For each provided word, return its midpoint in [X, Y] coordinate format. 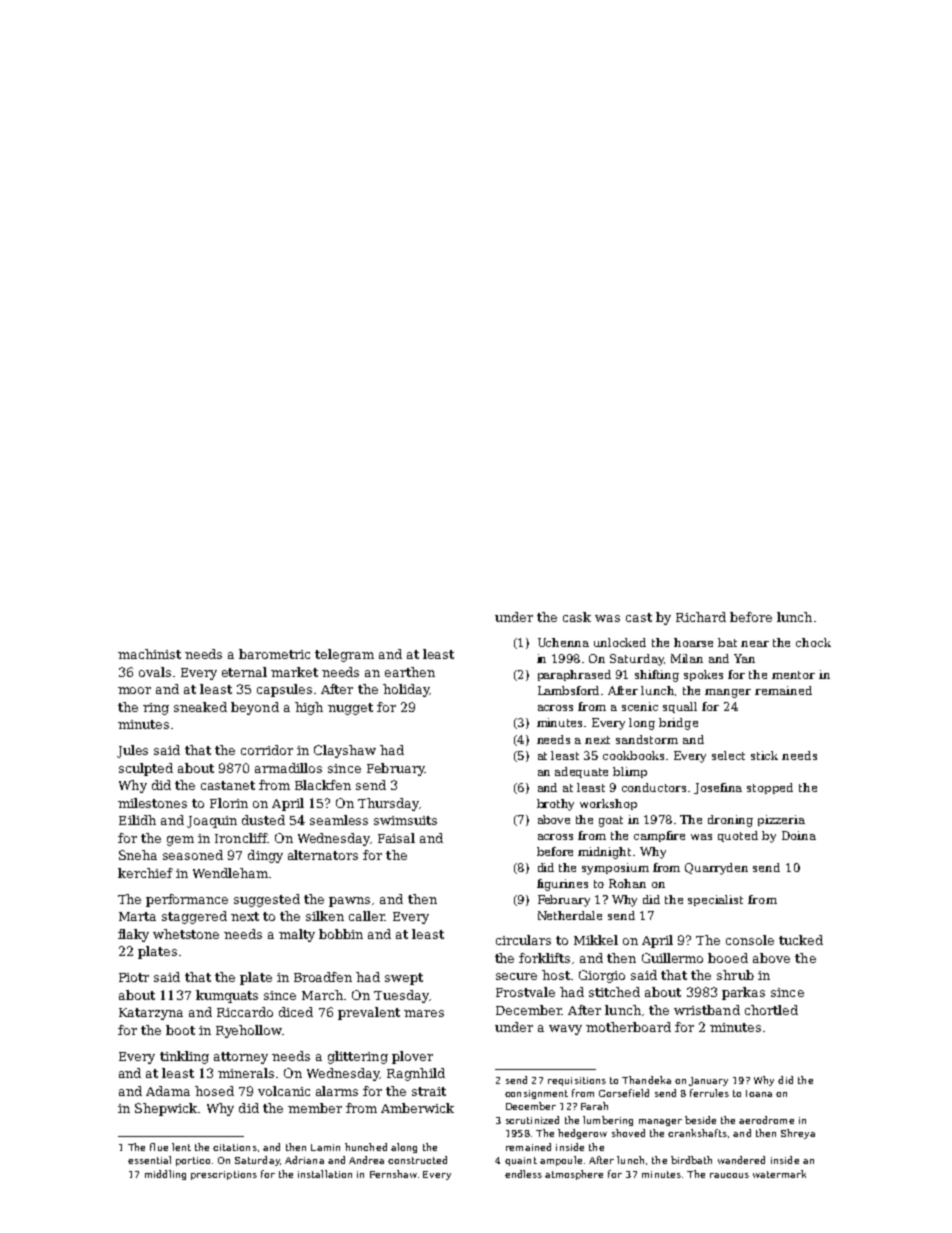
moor [134, 690]
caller [367, 916]
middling [165, 1175]
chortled [771, 1010]
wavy [565, 1030]
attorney [241, 1058]
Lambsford [568, 690]
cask [577, 617]
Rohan [627, 883]
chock [813, 642]
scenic [640, 706]
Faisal [396, 838]
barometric [274, 654]
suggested [267, 900]
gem [180, 841]
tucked [801, 940]
